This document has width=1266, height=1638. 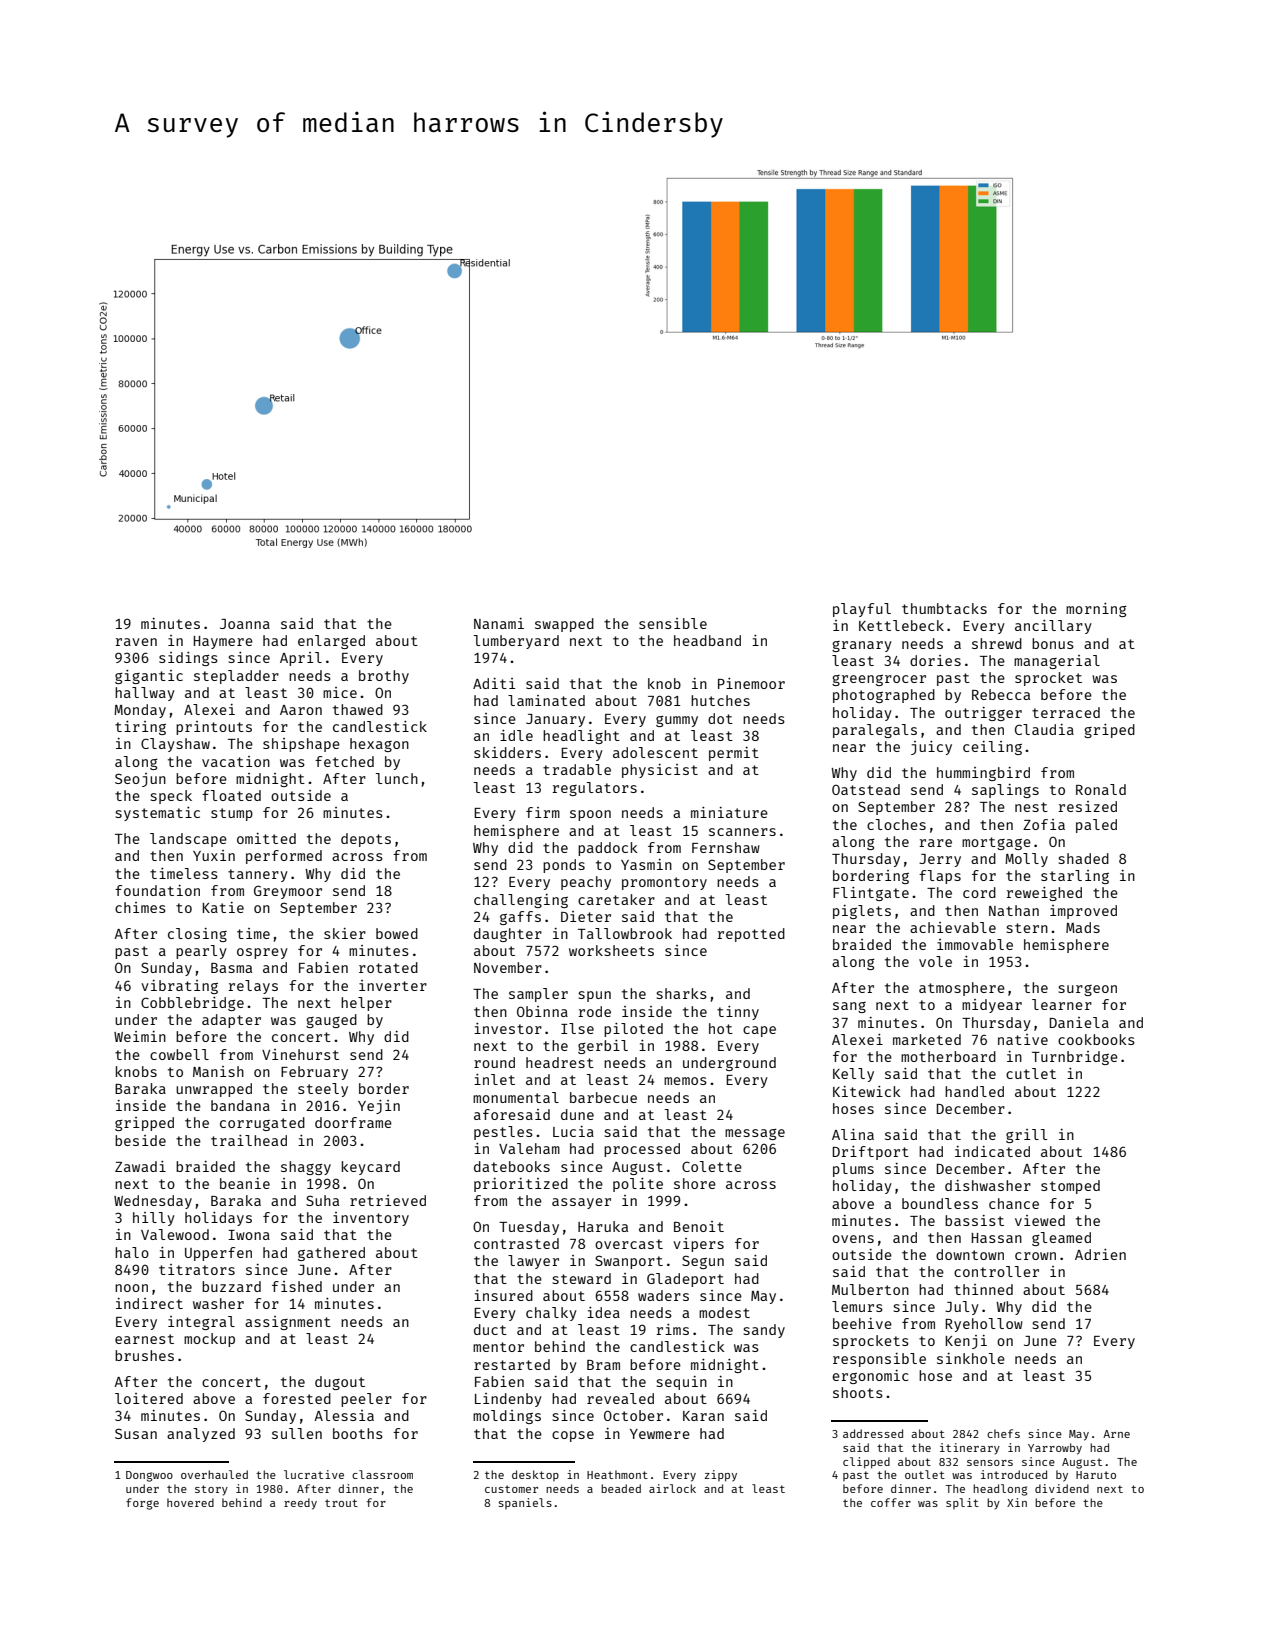 I want to click on story, so click(x=211, y=1490).
